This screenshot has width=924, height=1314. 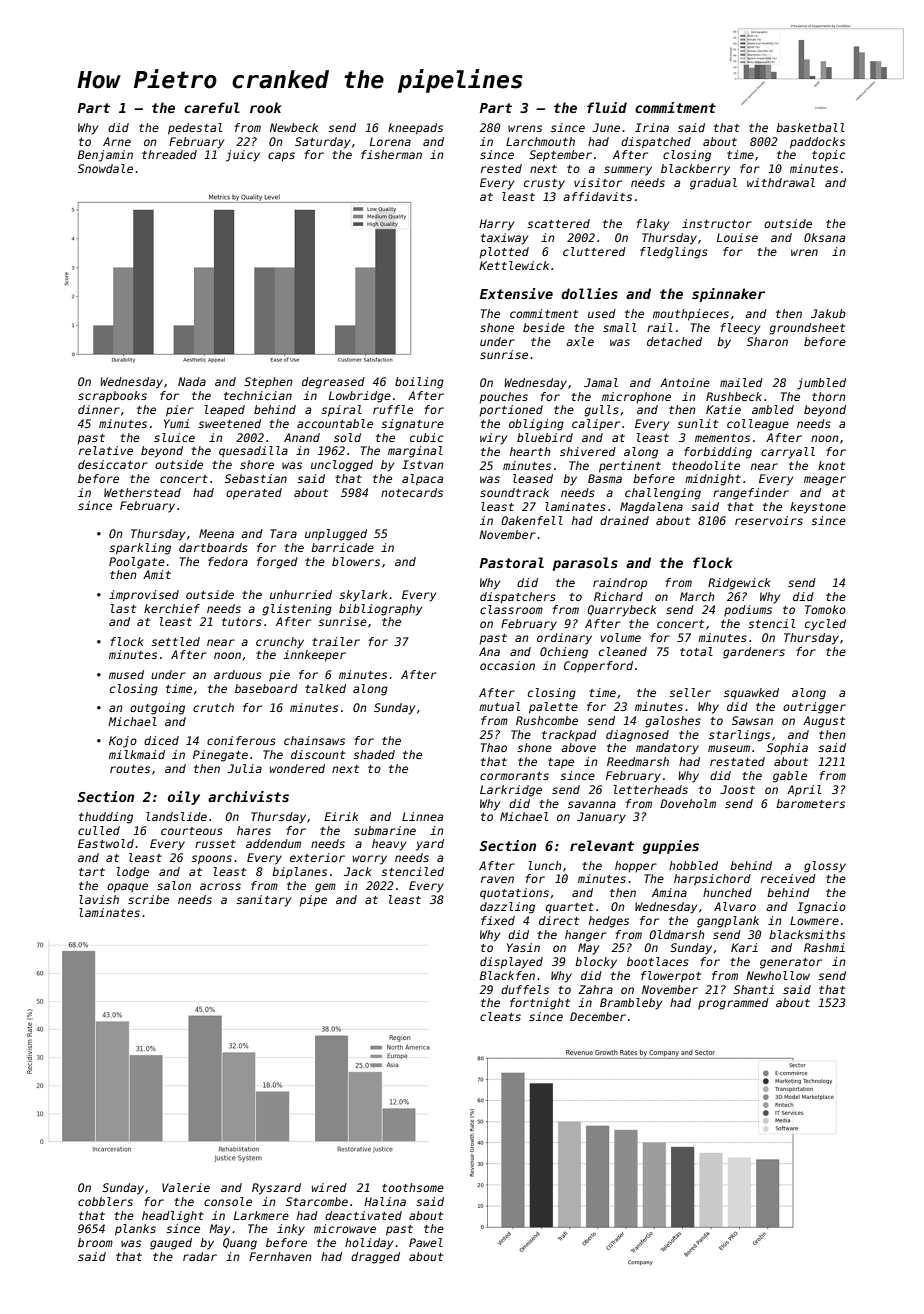 What do you see at coordinates (652, 127) in the screenshot?
I see `Irina` at bounding box center [652, 127].
